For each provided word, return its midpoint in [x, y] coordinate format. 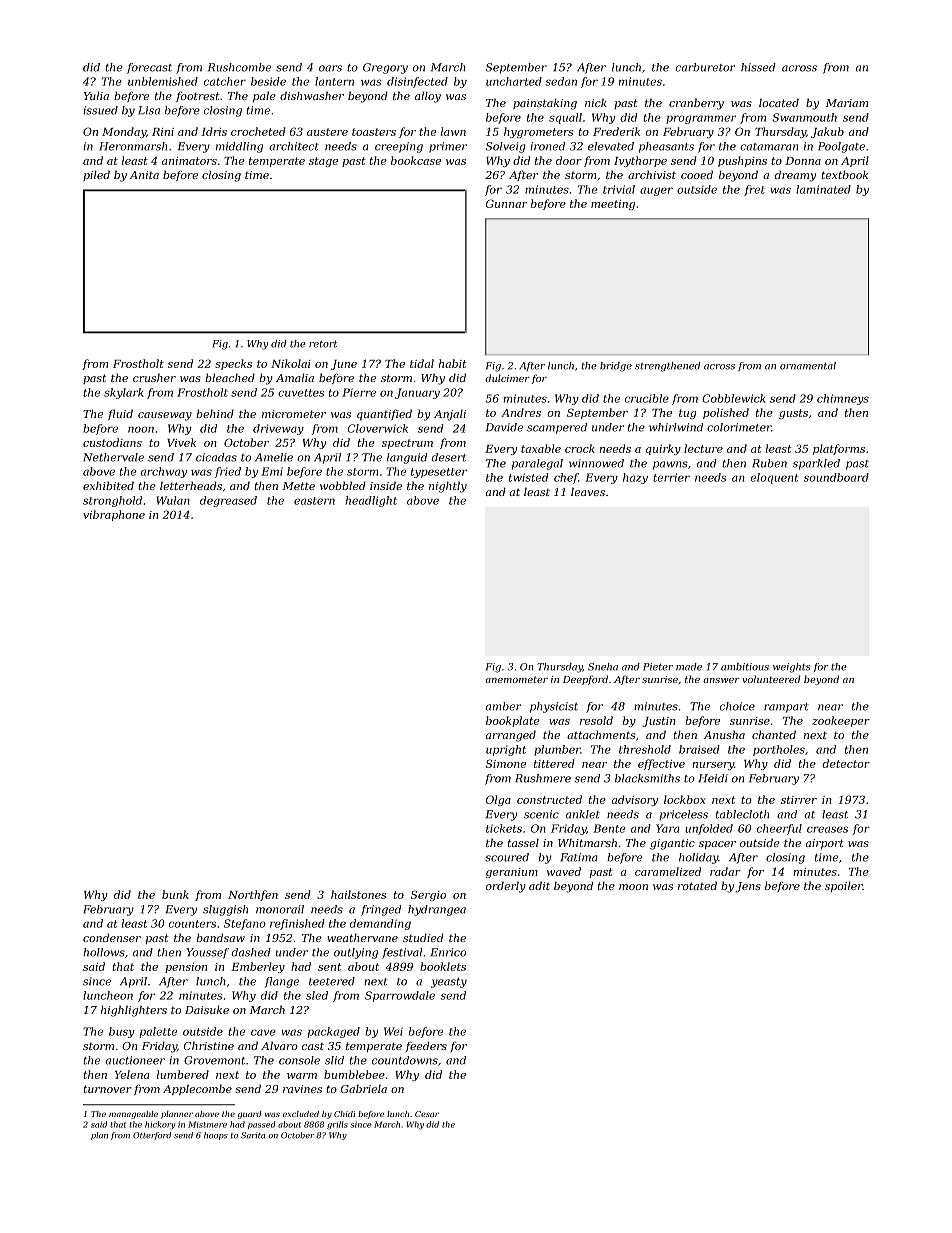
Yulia [96, 95]
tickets [504, 828]
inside [386, 485]
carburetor [705, 67]
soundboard [836, 477]
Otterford [152, 1136]
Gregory [385, 68]
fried [228, 472]
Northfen [253, 895]
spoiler [844, 886]
